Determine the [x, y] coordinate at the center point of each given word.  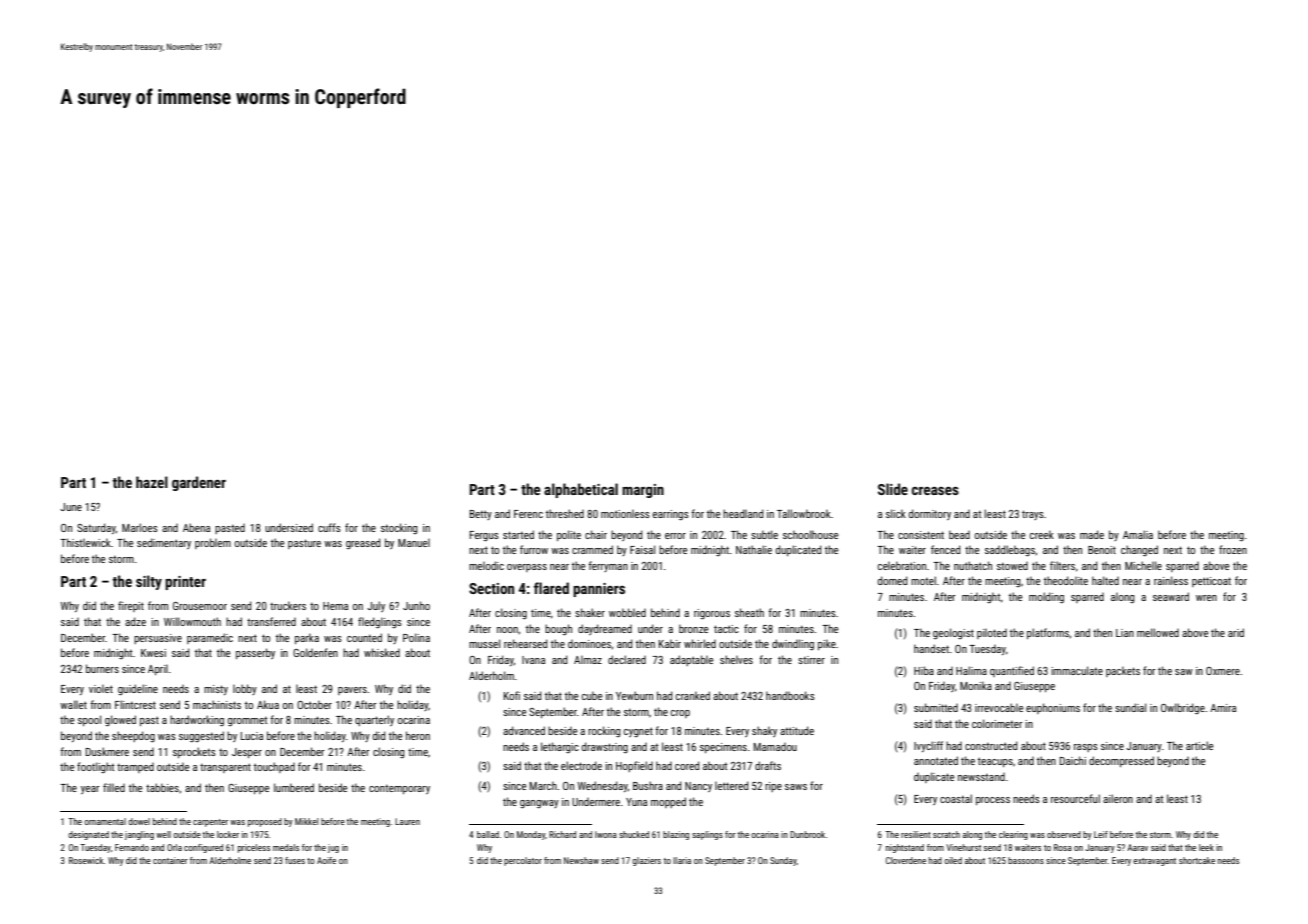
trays [1033, 515]
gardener [199, 483]
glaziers [646, 861]
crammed [592, 549]
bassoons [1026, 860]
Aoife [326, 860]
